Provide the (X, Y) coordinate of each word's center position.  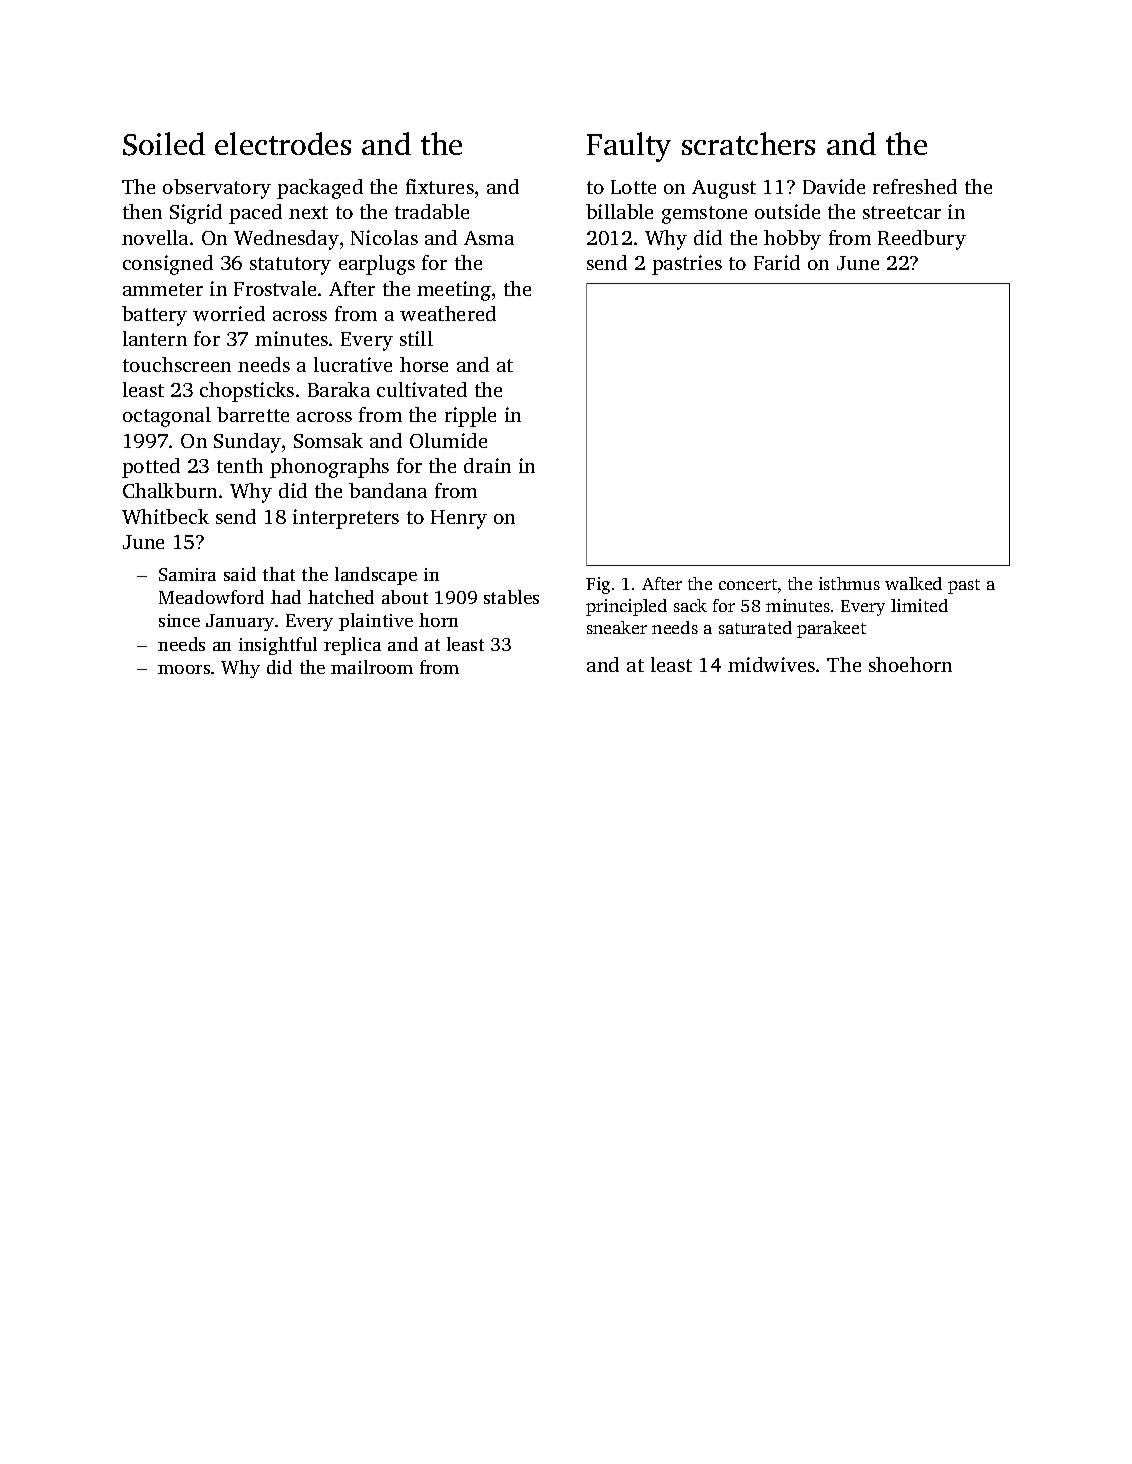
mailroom (372, 667)
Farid (777, 262)
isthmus (849, 583)
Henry (459, 519)
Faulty (629, 147)
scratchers (748, 143)
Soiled (164, 144)
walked (913, 583)
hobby (792, 240)
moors (184, 669)
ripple (470, 417)
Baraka (339, 389)
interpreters (346, 519)
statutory (290, 266)
